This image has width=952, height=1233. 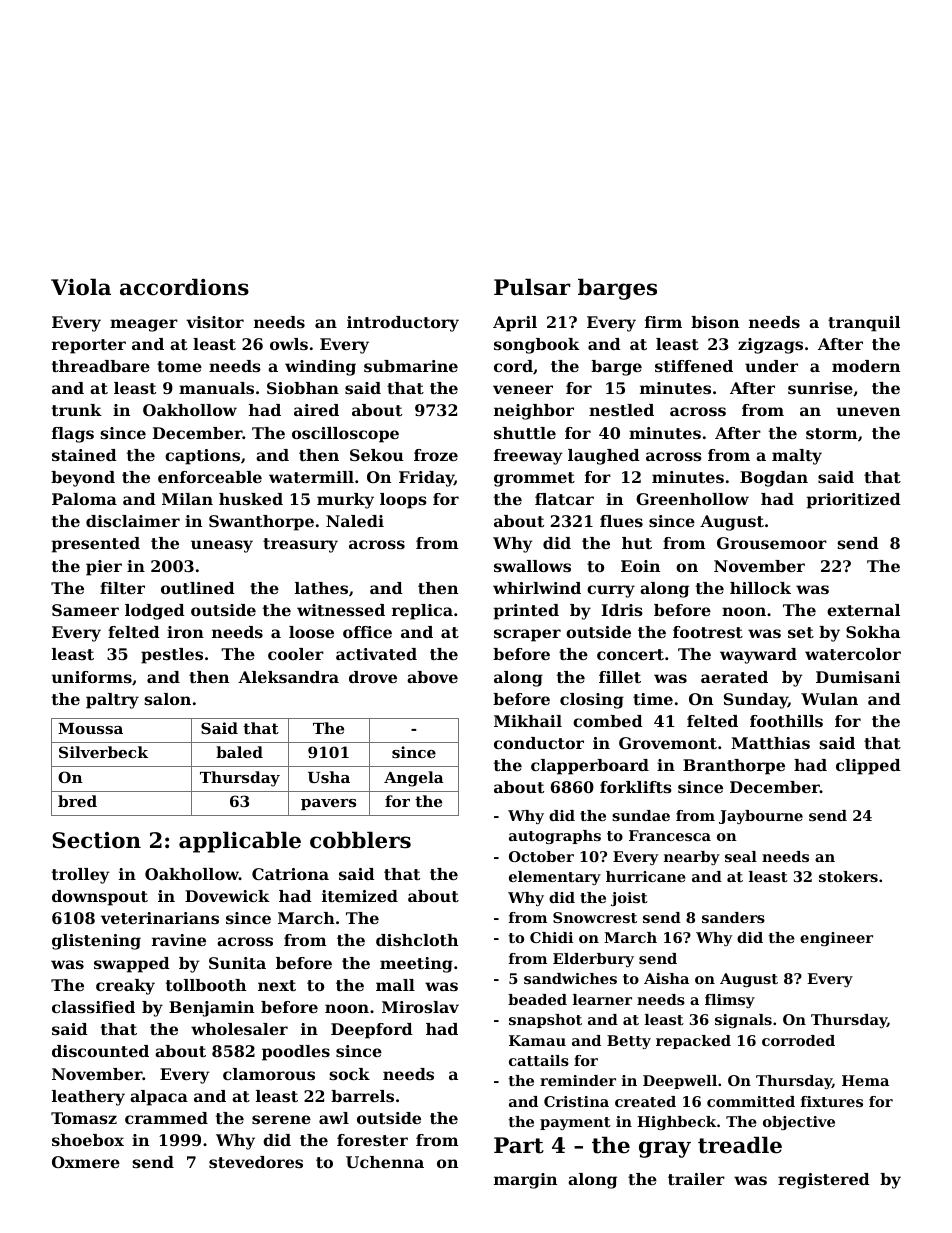 I want to click on Oxmere, so click(x=86, y=1162).
